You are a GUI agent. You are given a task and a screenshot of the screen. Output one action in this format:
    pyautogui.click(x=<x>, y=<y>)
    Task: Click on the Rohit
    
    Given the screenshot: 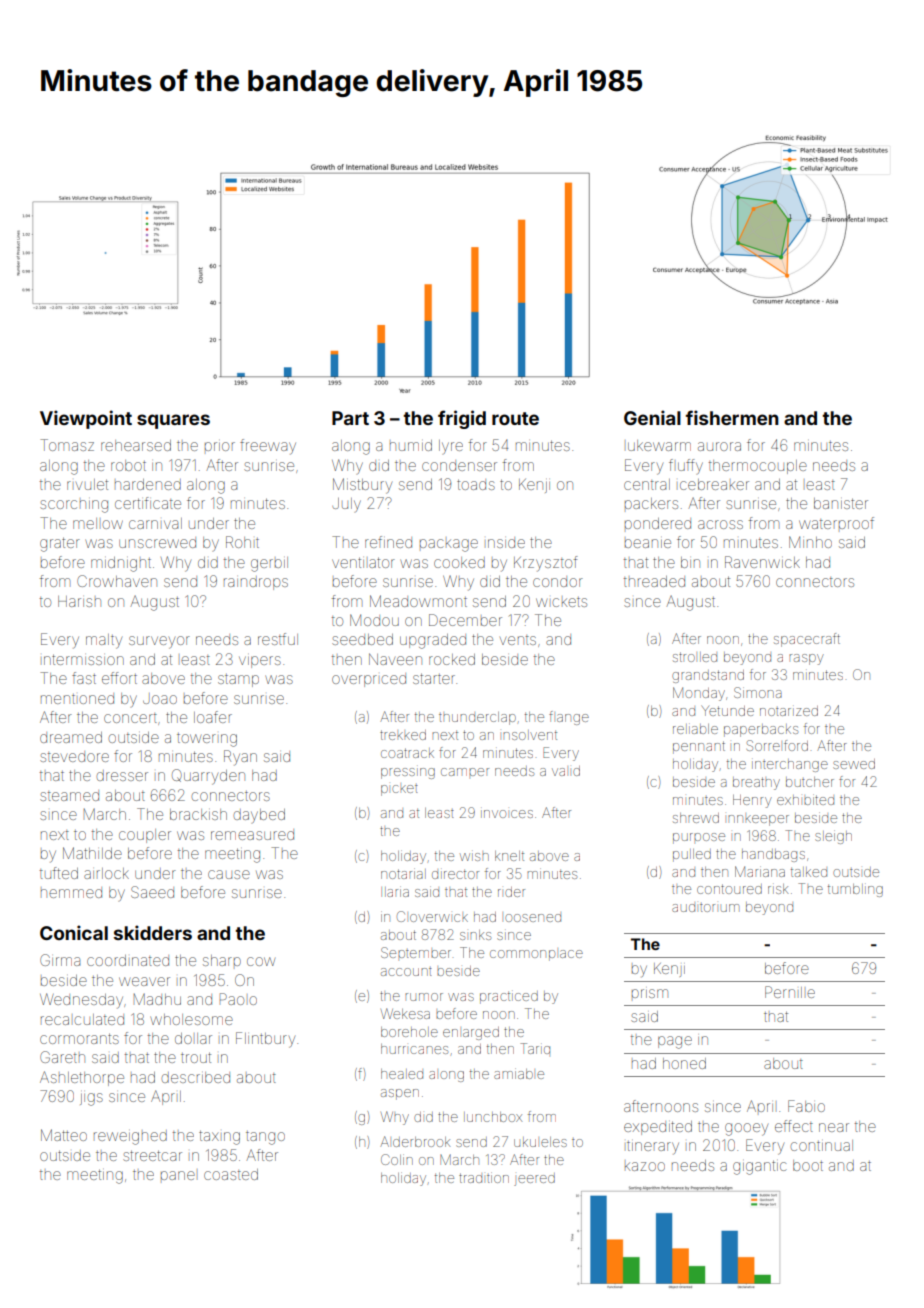 What is the action you would take?
    pyautogui.click(x=242, y=542)
